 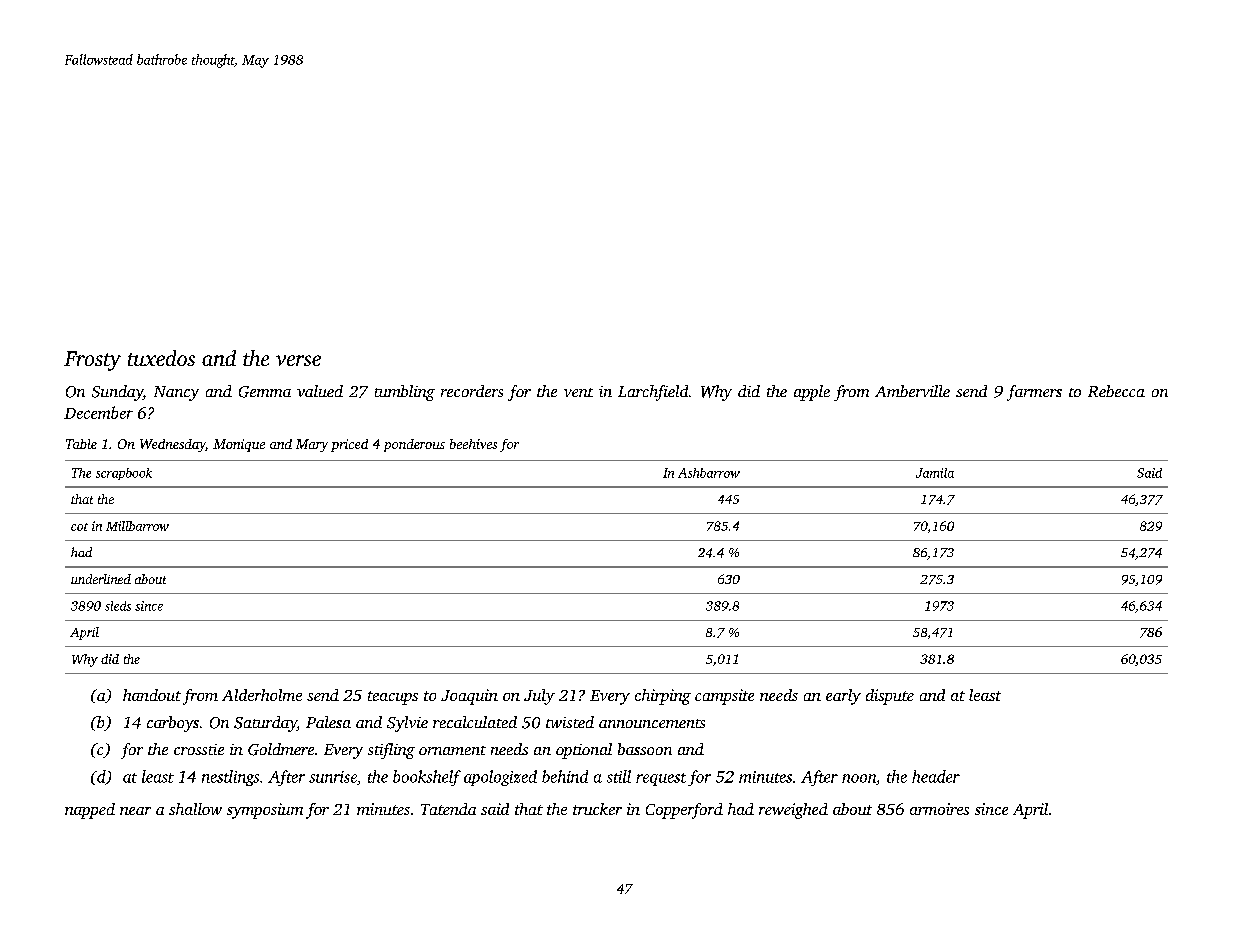 I want to click on dispute, so click(x=890, y=697).
